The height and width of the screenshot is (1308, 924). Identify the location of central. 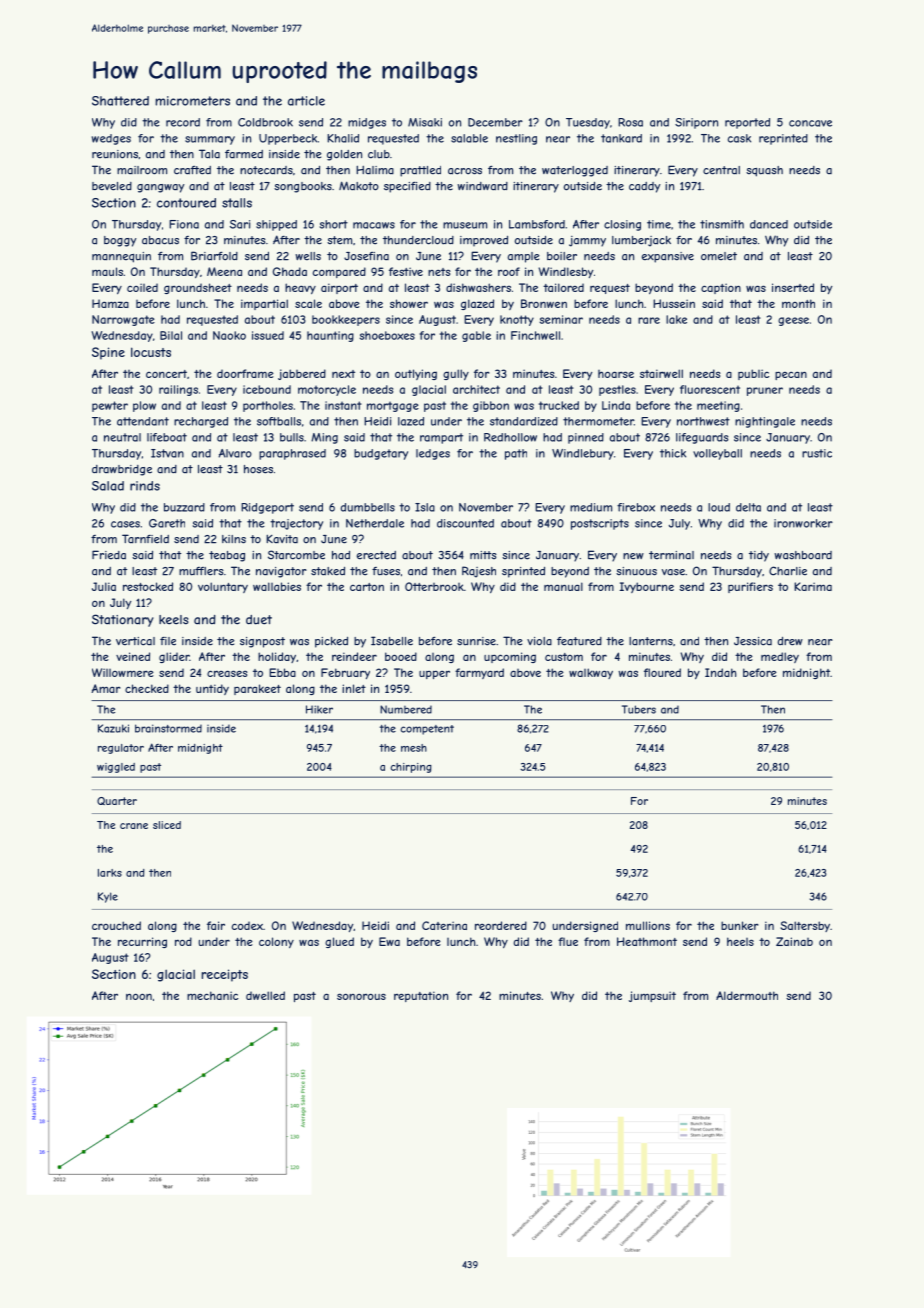
(721, 170).
